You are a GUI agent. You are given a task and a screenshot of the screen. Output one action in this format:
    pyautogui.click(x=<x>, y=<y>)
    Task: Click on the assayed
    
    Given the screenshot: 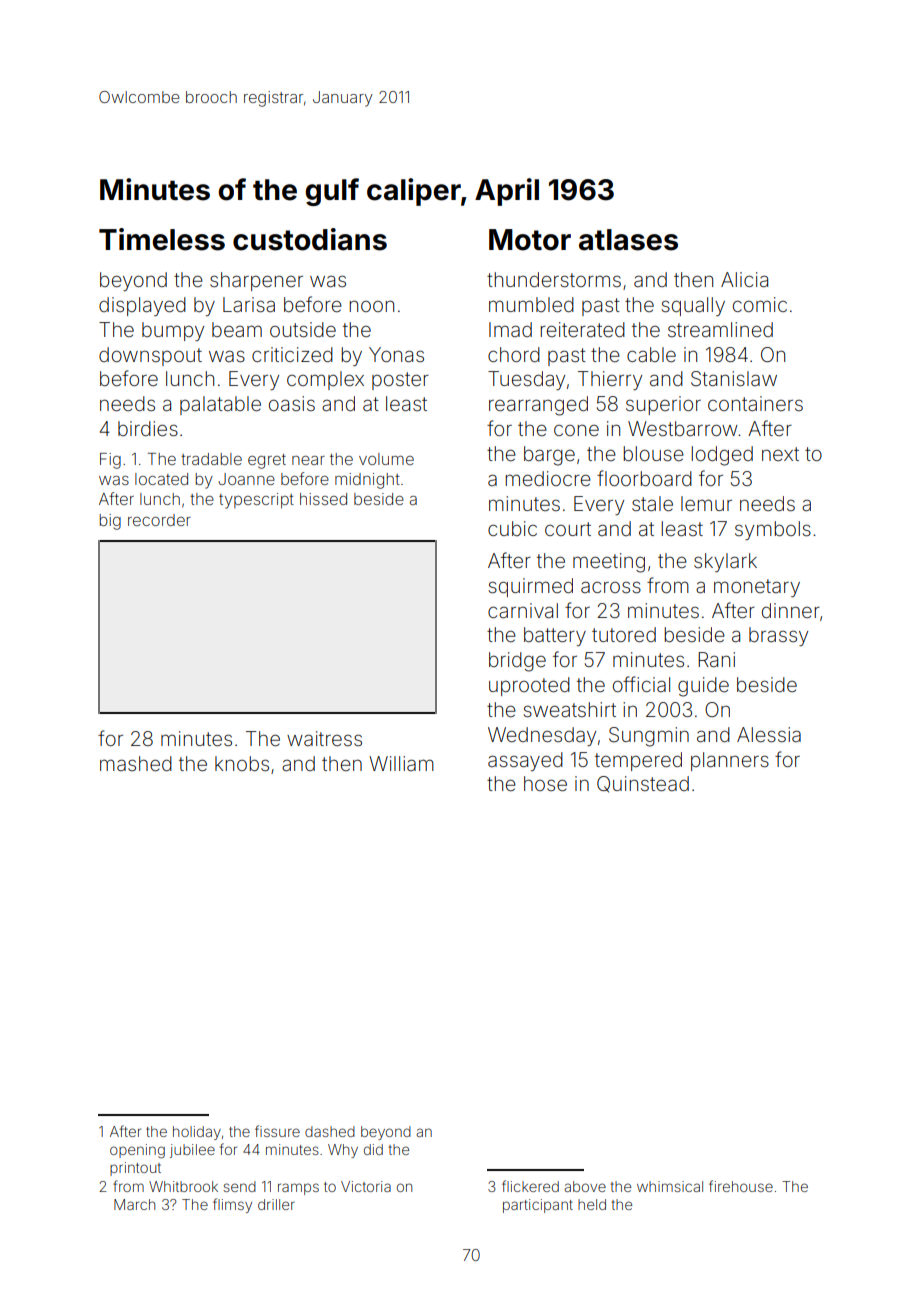 What is the action you would take?
    pyautogui.click(x=525, y=761)
